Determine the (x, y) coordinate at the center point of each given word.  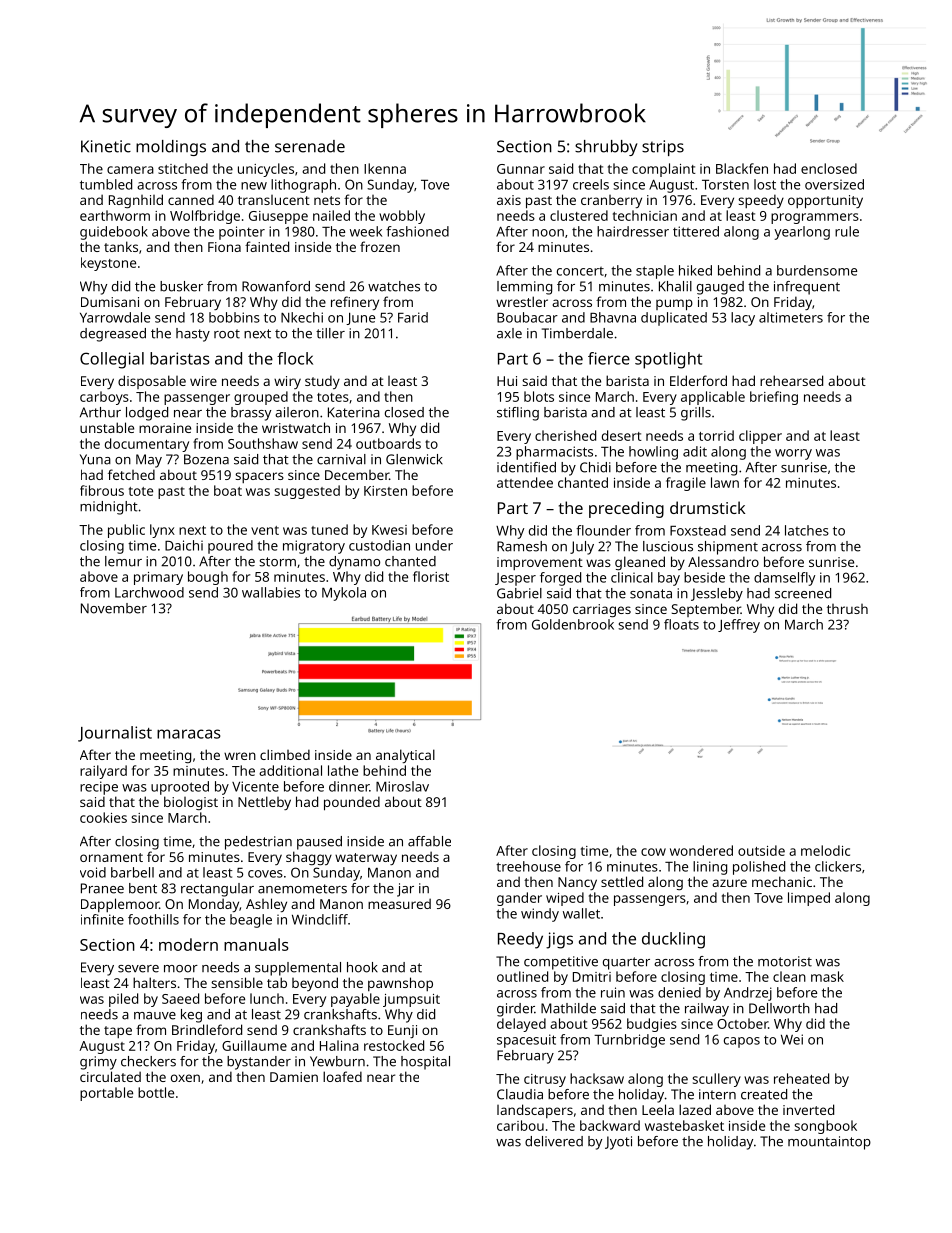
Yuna (95, 459)
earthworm (115, 215)
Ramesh (522, 546)
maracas (189, 734)
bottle (156, 1092)
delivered (554, 1141)
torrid (716, 435)
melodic (825, 850)
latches (807, 530)
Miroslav (402, 786)
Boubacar (527, 317)
